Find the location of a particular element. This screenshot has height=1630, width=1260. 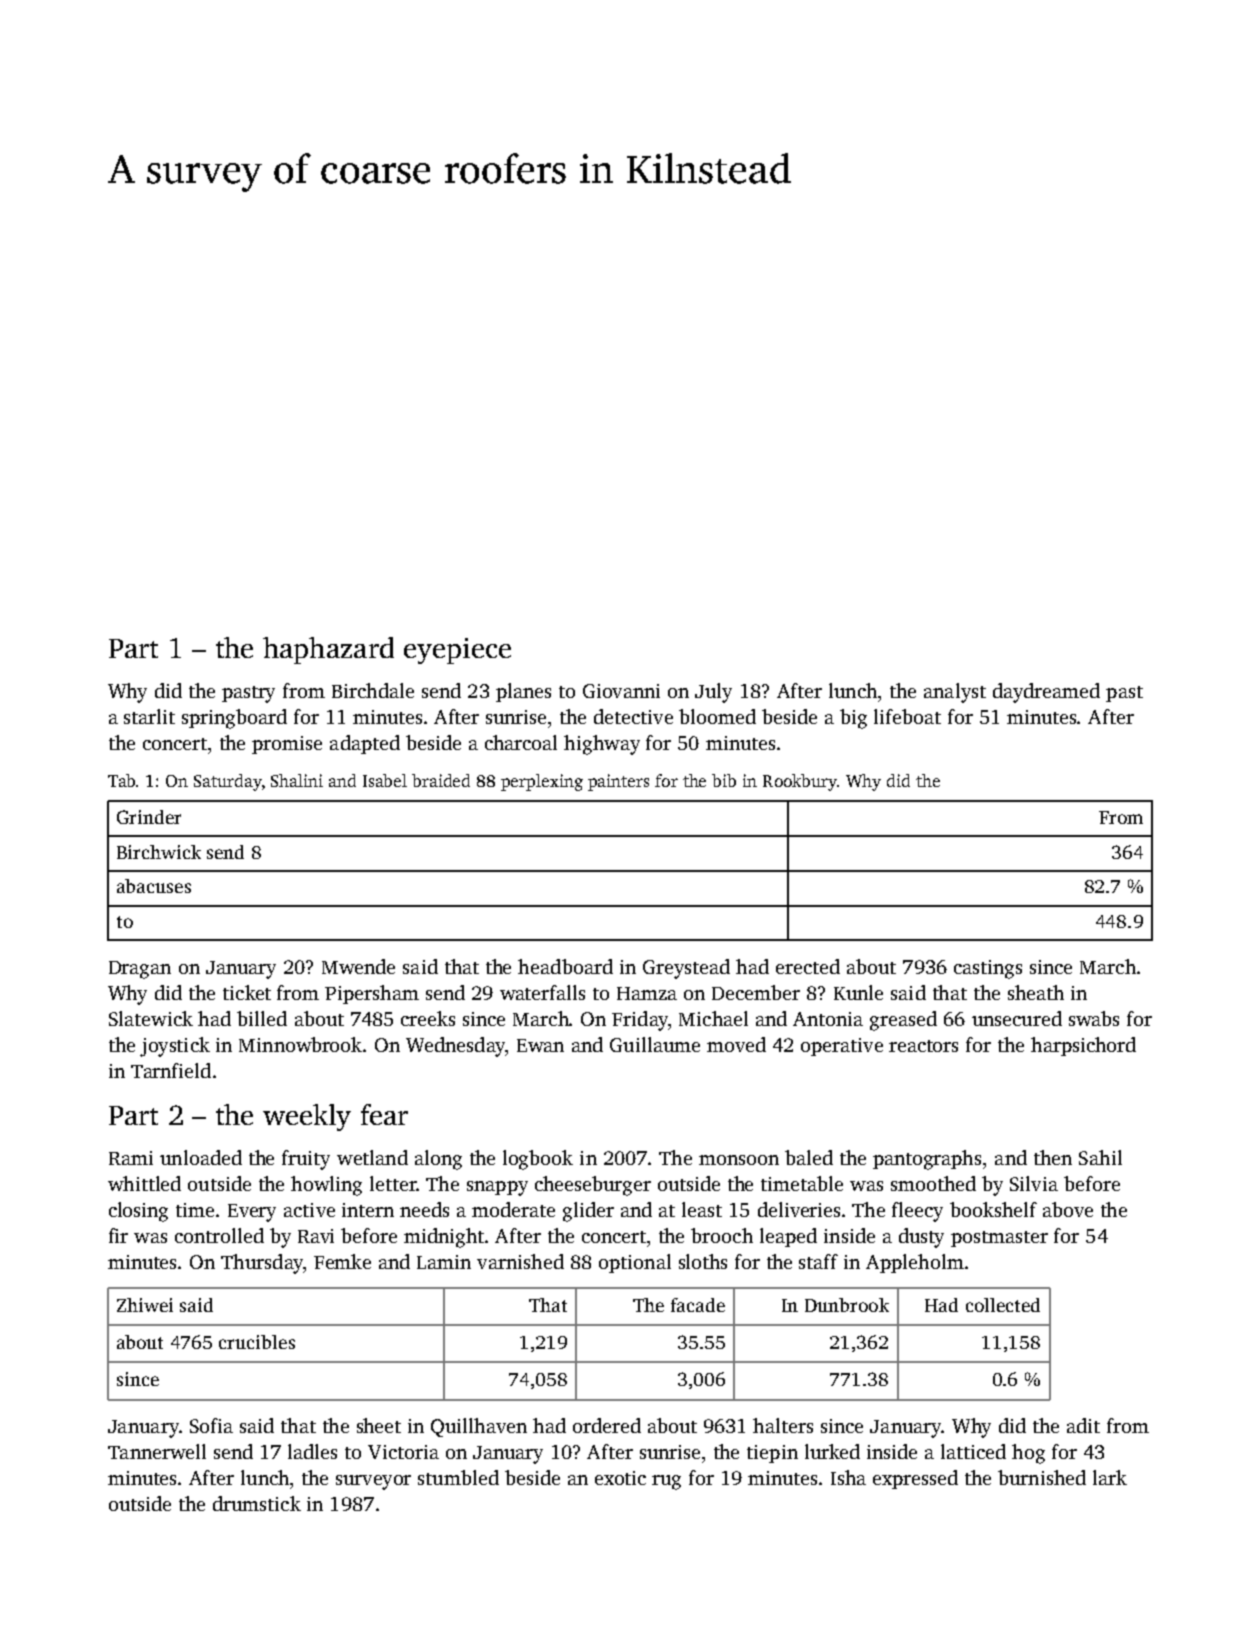

fir is located at coordinates (118, 1235).
